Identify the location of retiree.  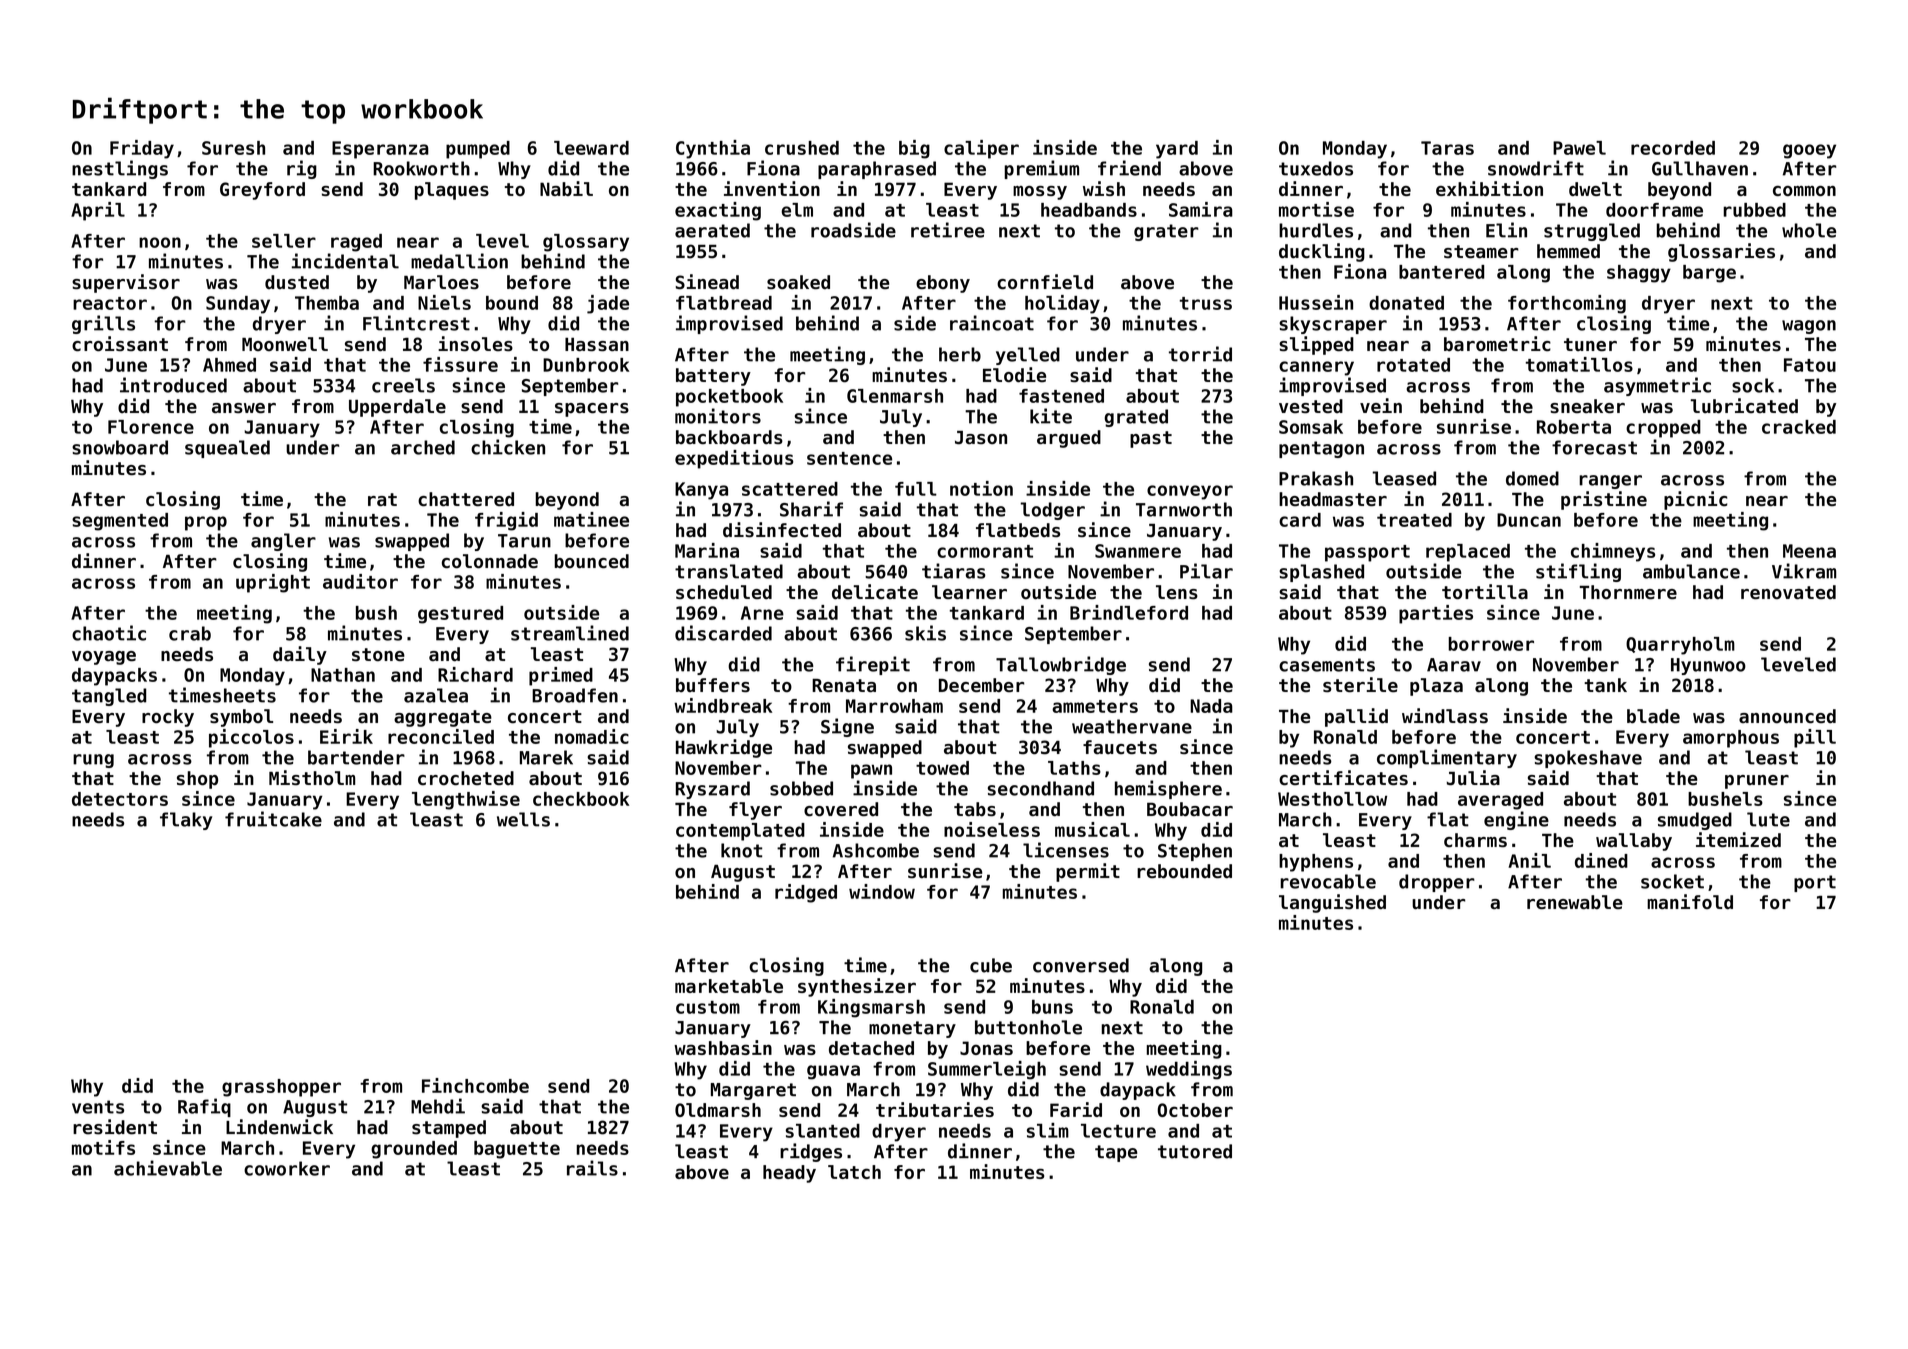
(948, 230).
